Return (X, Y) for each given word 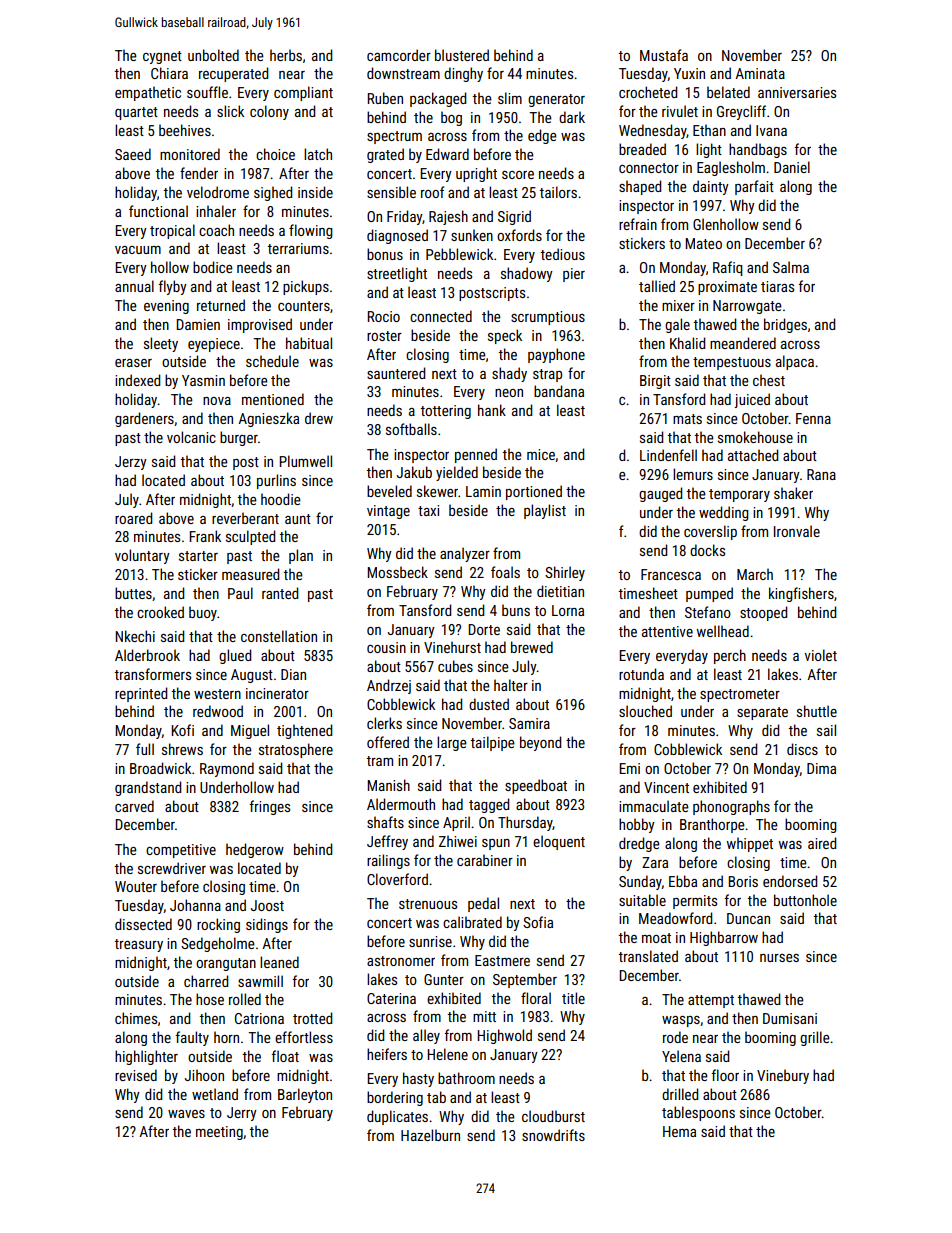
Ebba (683, 881)
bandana (559, 391)
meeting (219, 1133)
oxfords (519, 235)
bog (451, 118)
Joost (267, 905)
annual (134, 286)
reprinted (141, 694)
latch (318, 154)
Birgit (655, 382)
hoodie (281, 499)
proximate (727, 288)
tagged (489, 805)
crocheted (648, 92)
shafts (385, 822)
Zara (655, 862)
